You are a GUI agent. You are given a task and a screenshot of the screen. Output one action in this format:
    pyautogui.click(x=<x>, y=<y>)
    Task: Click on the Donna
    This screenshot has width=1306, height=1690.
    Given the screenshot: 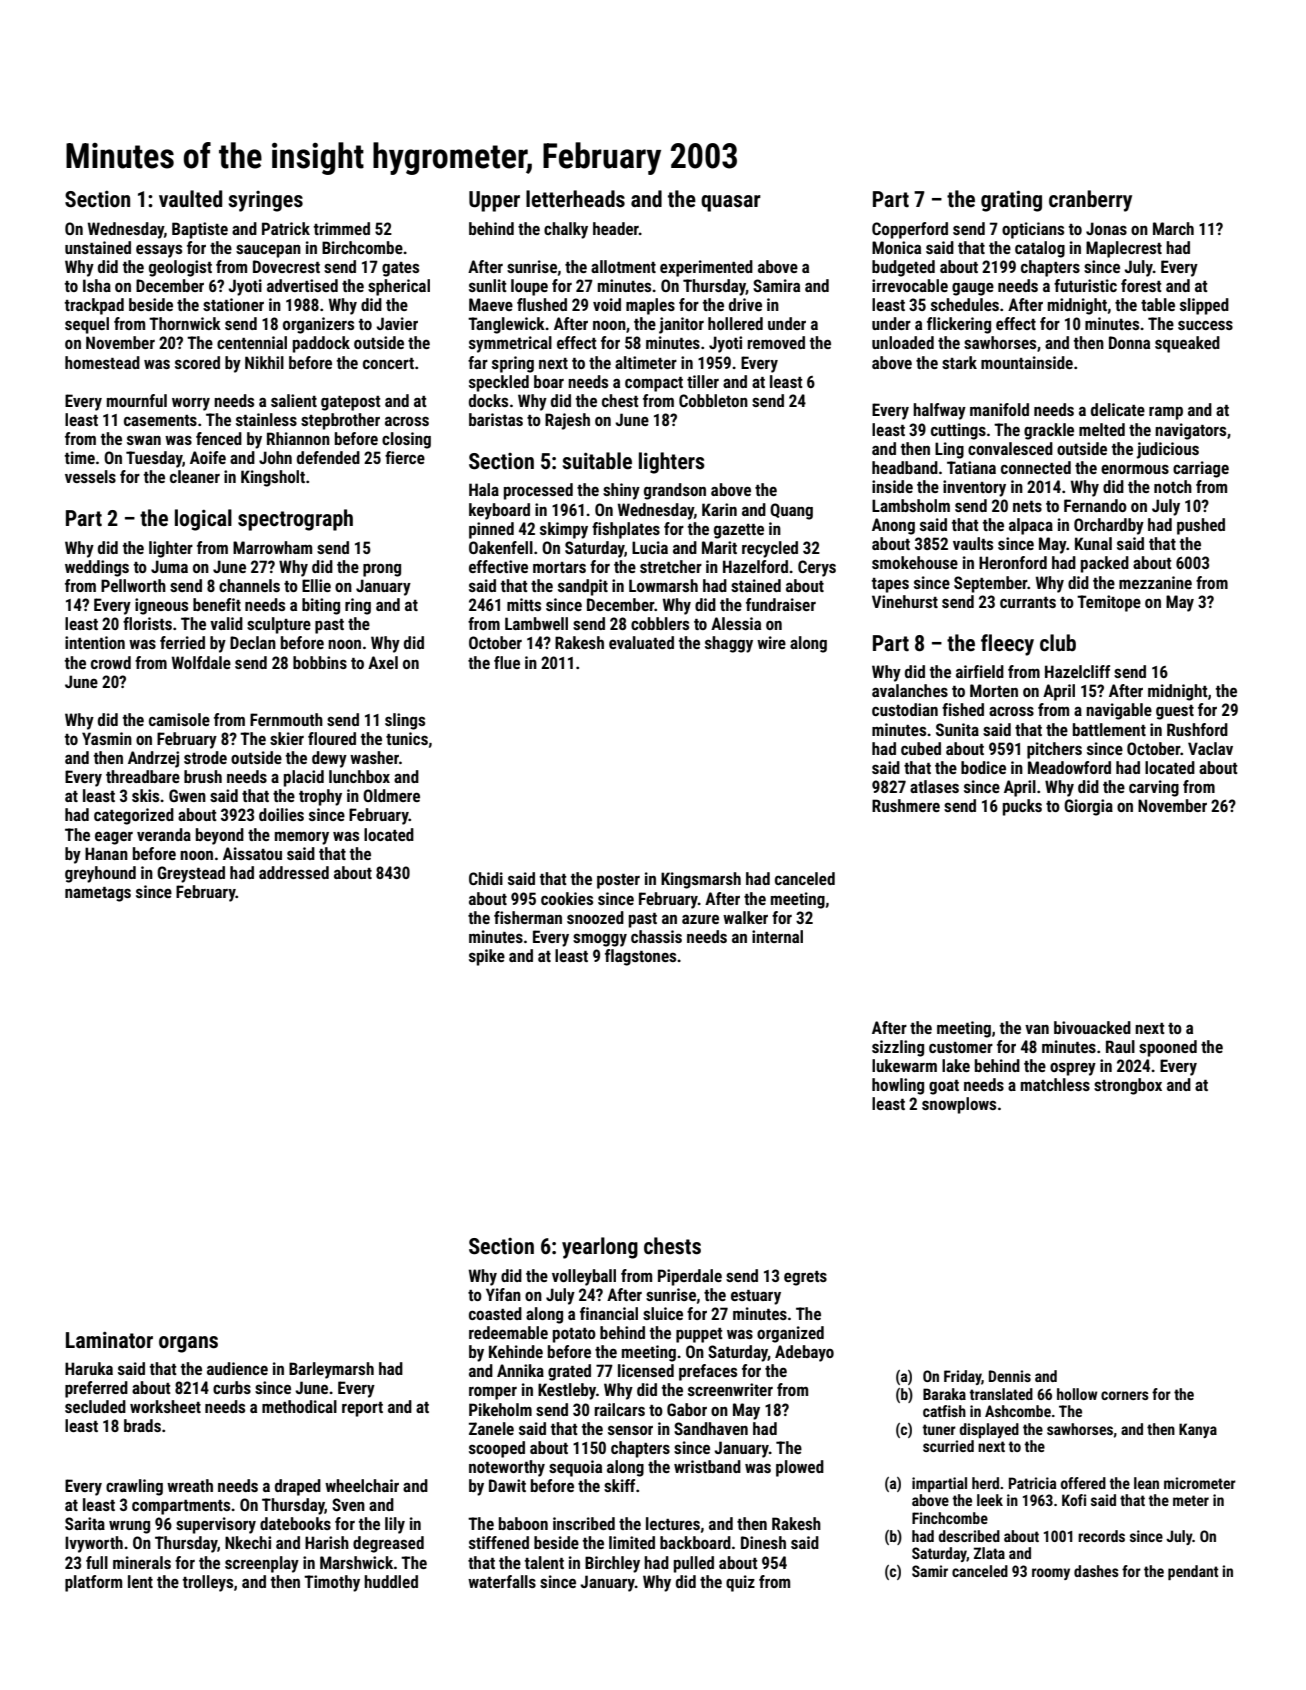 What is the action you would take?
    pyautogui.click(x=1129, y=342)
